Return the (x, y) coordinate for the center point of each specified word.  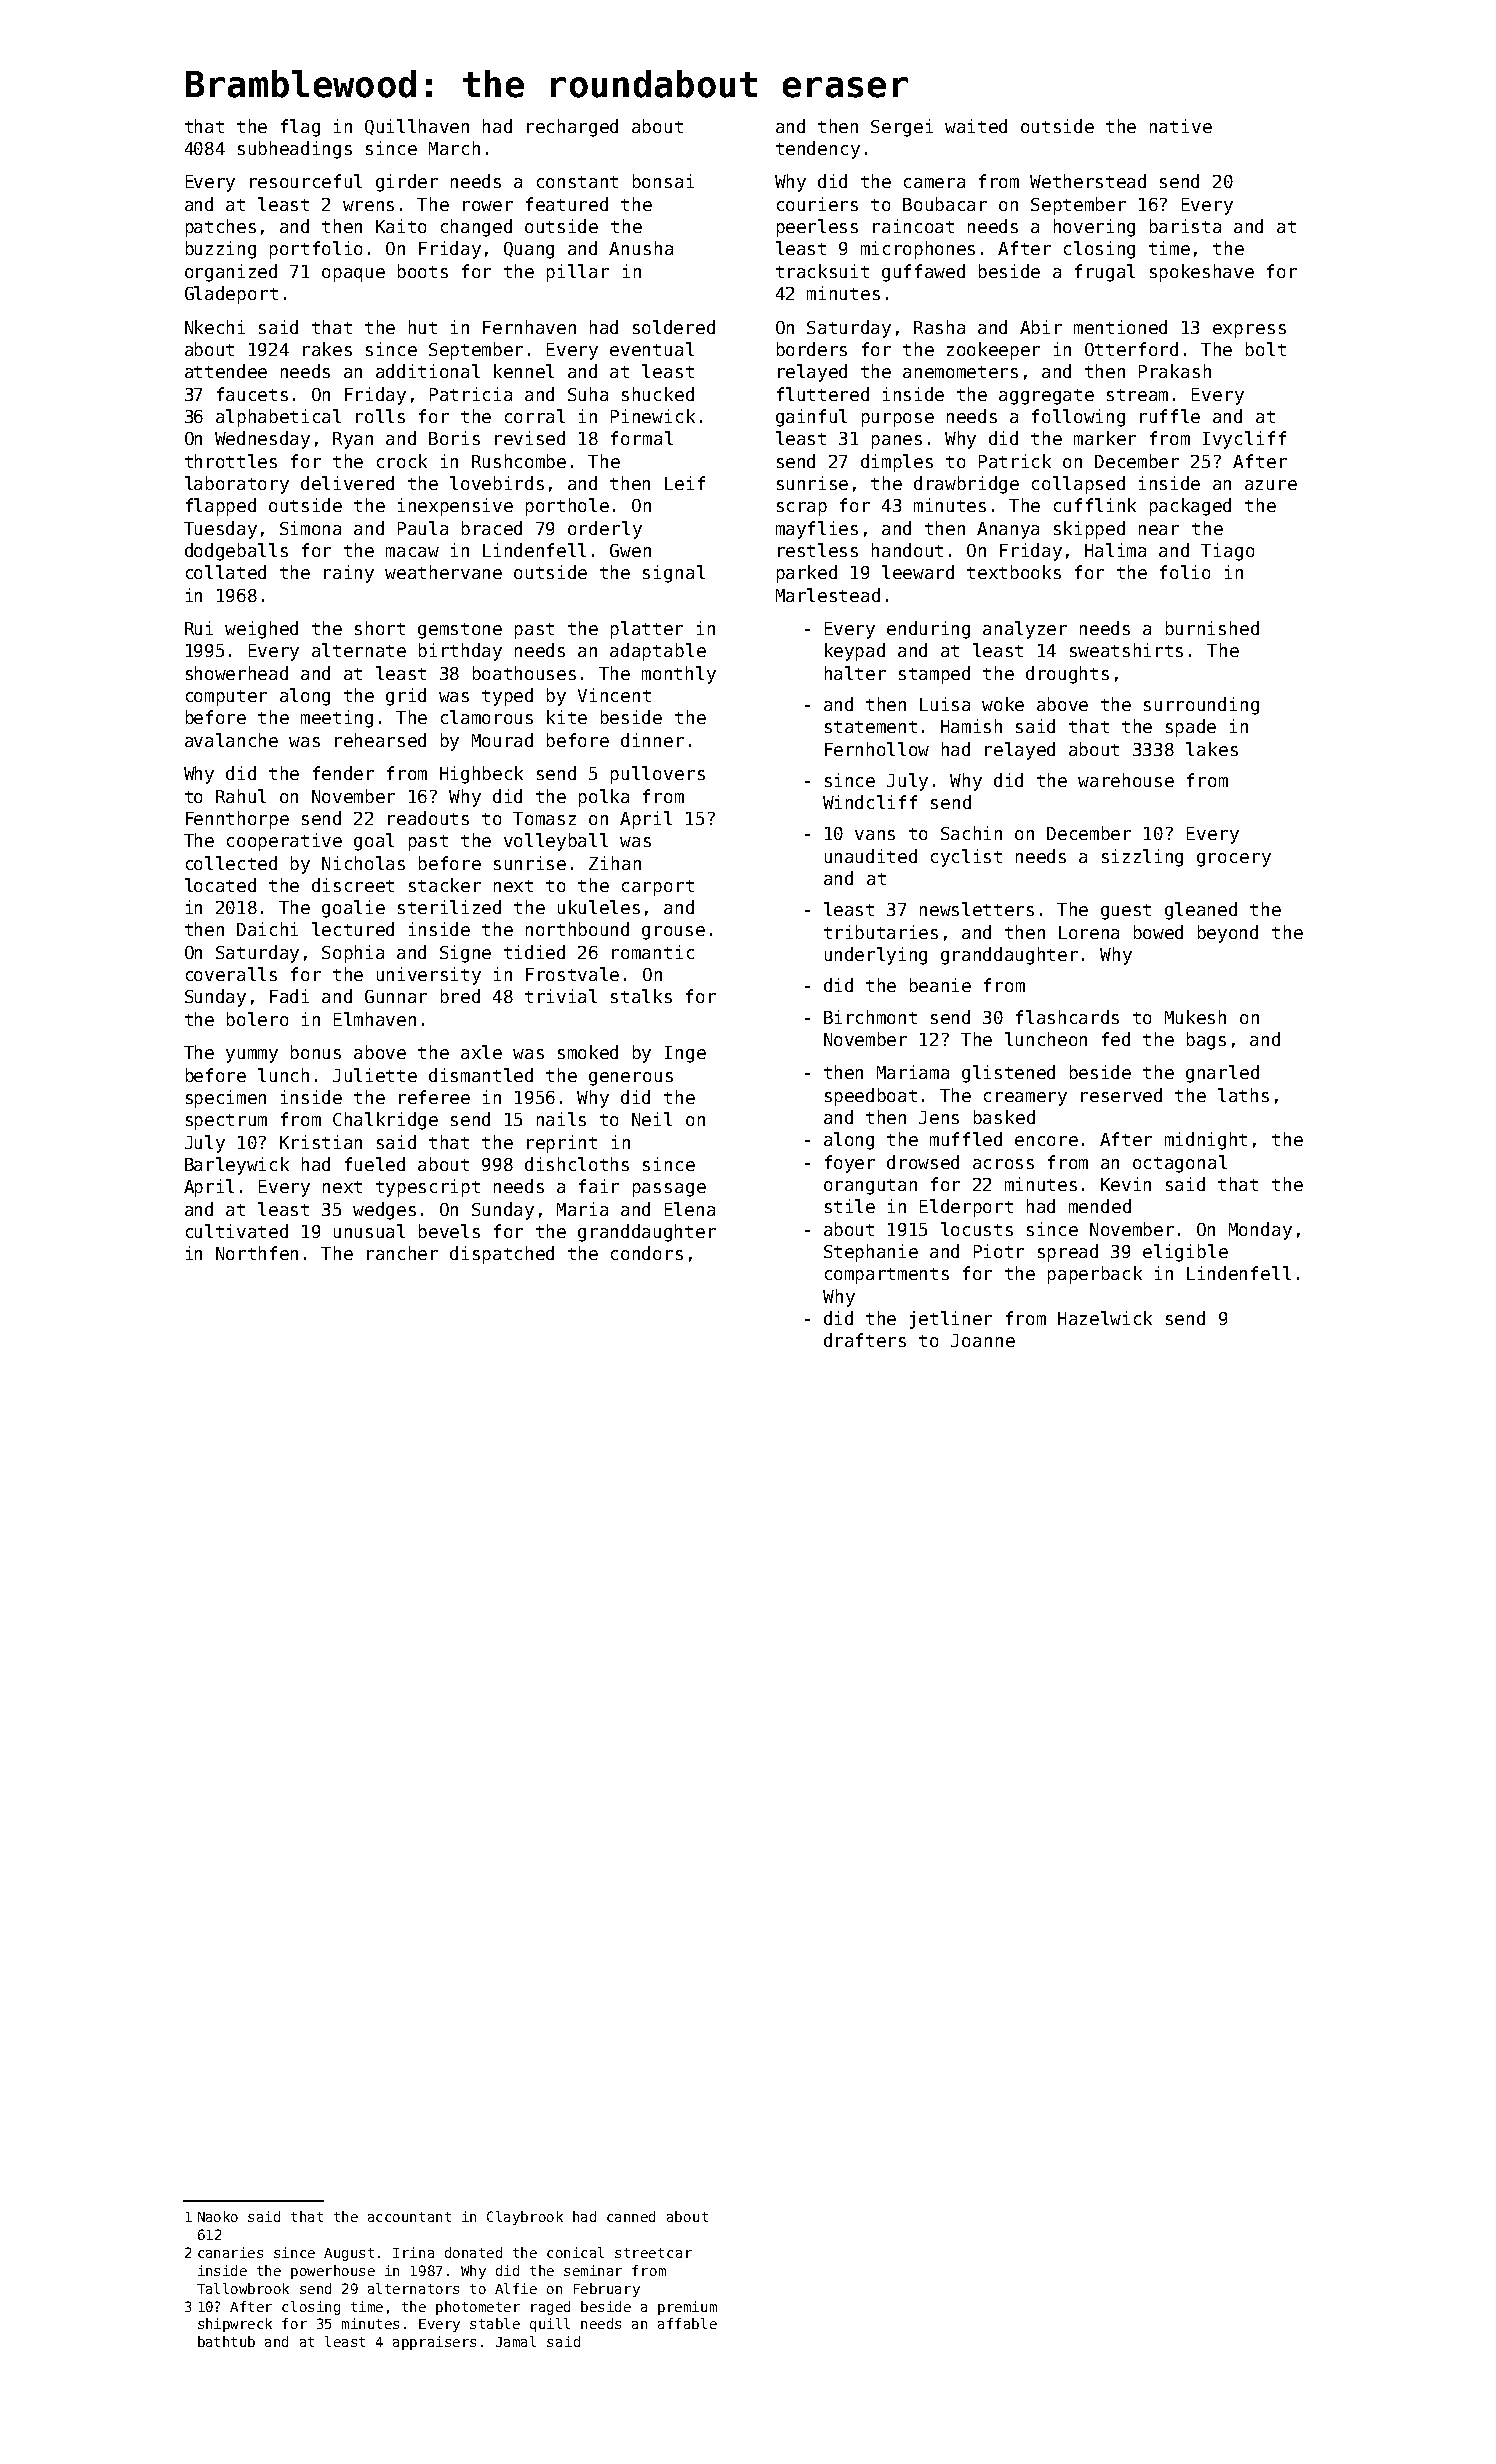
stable (495, 2323)
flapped (221, 507)
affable (687, 2323)
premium (687, 2308)
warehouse (1126, 780)
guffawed (923, 273)
